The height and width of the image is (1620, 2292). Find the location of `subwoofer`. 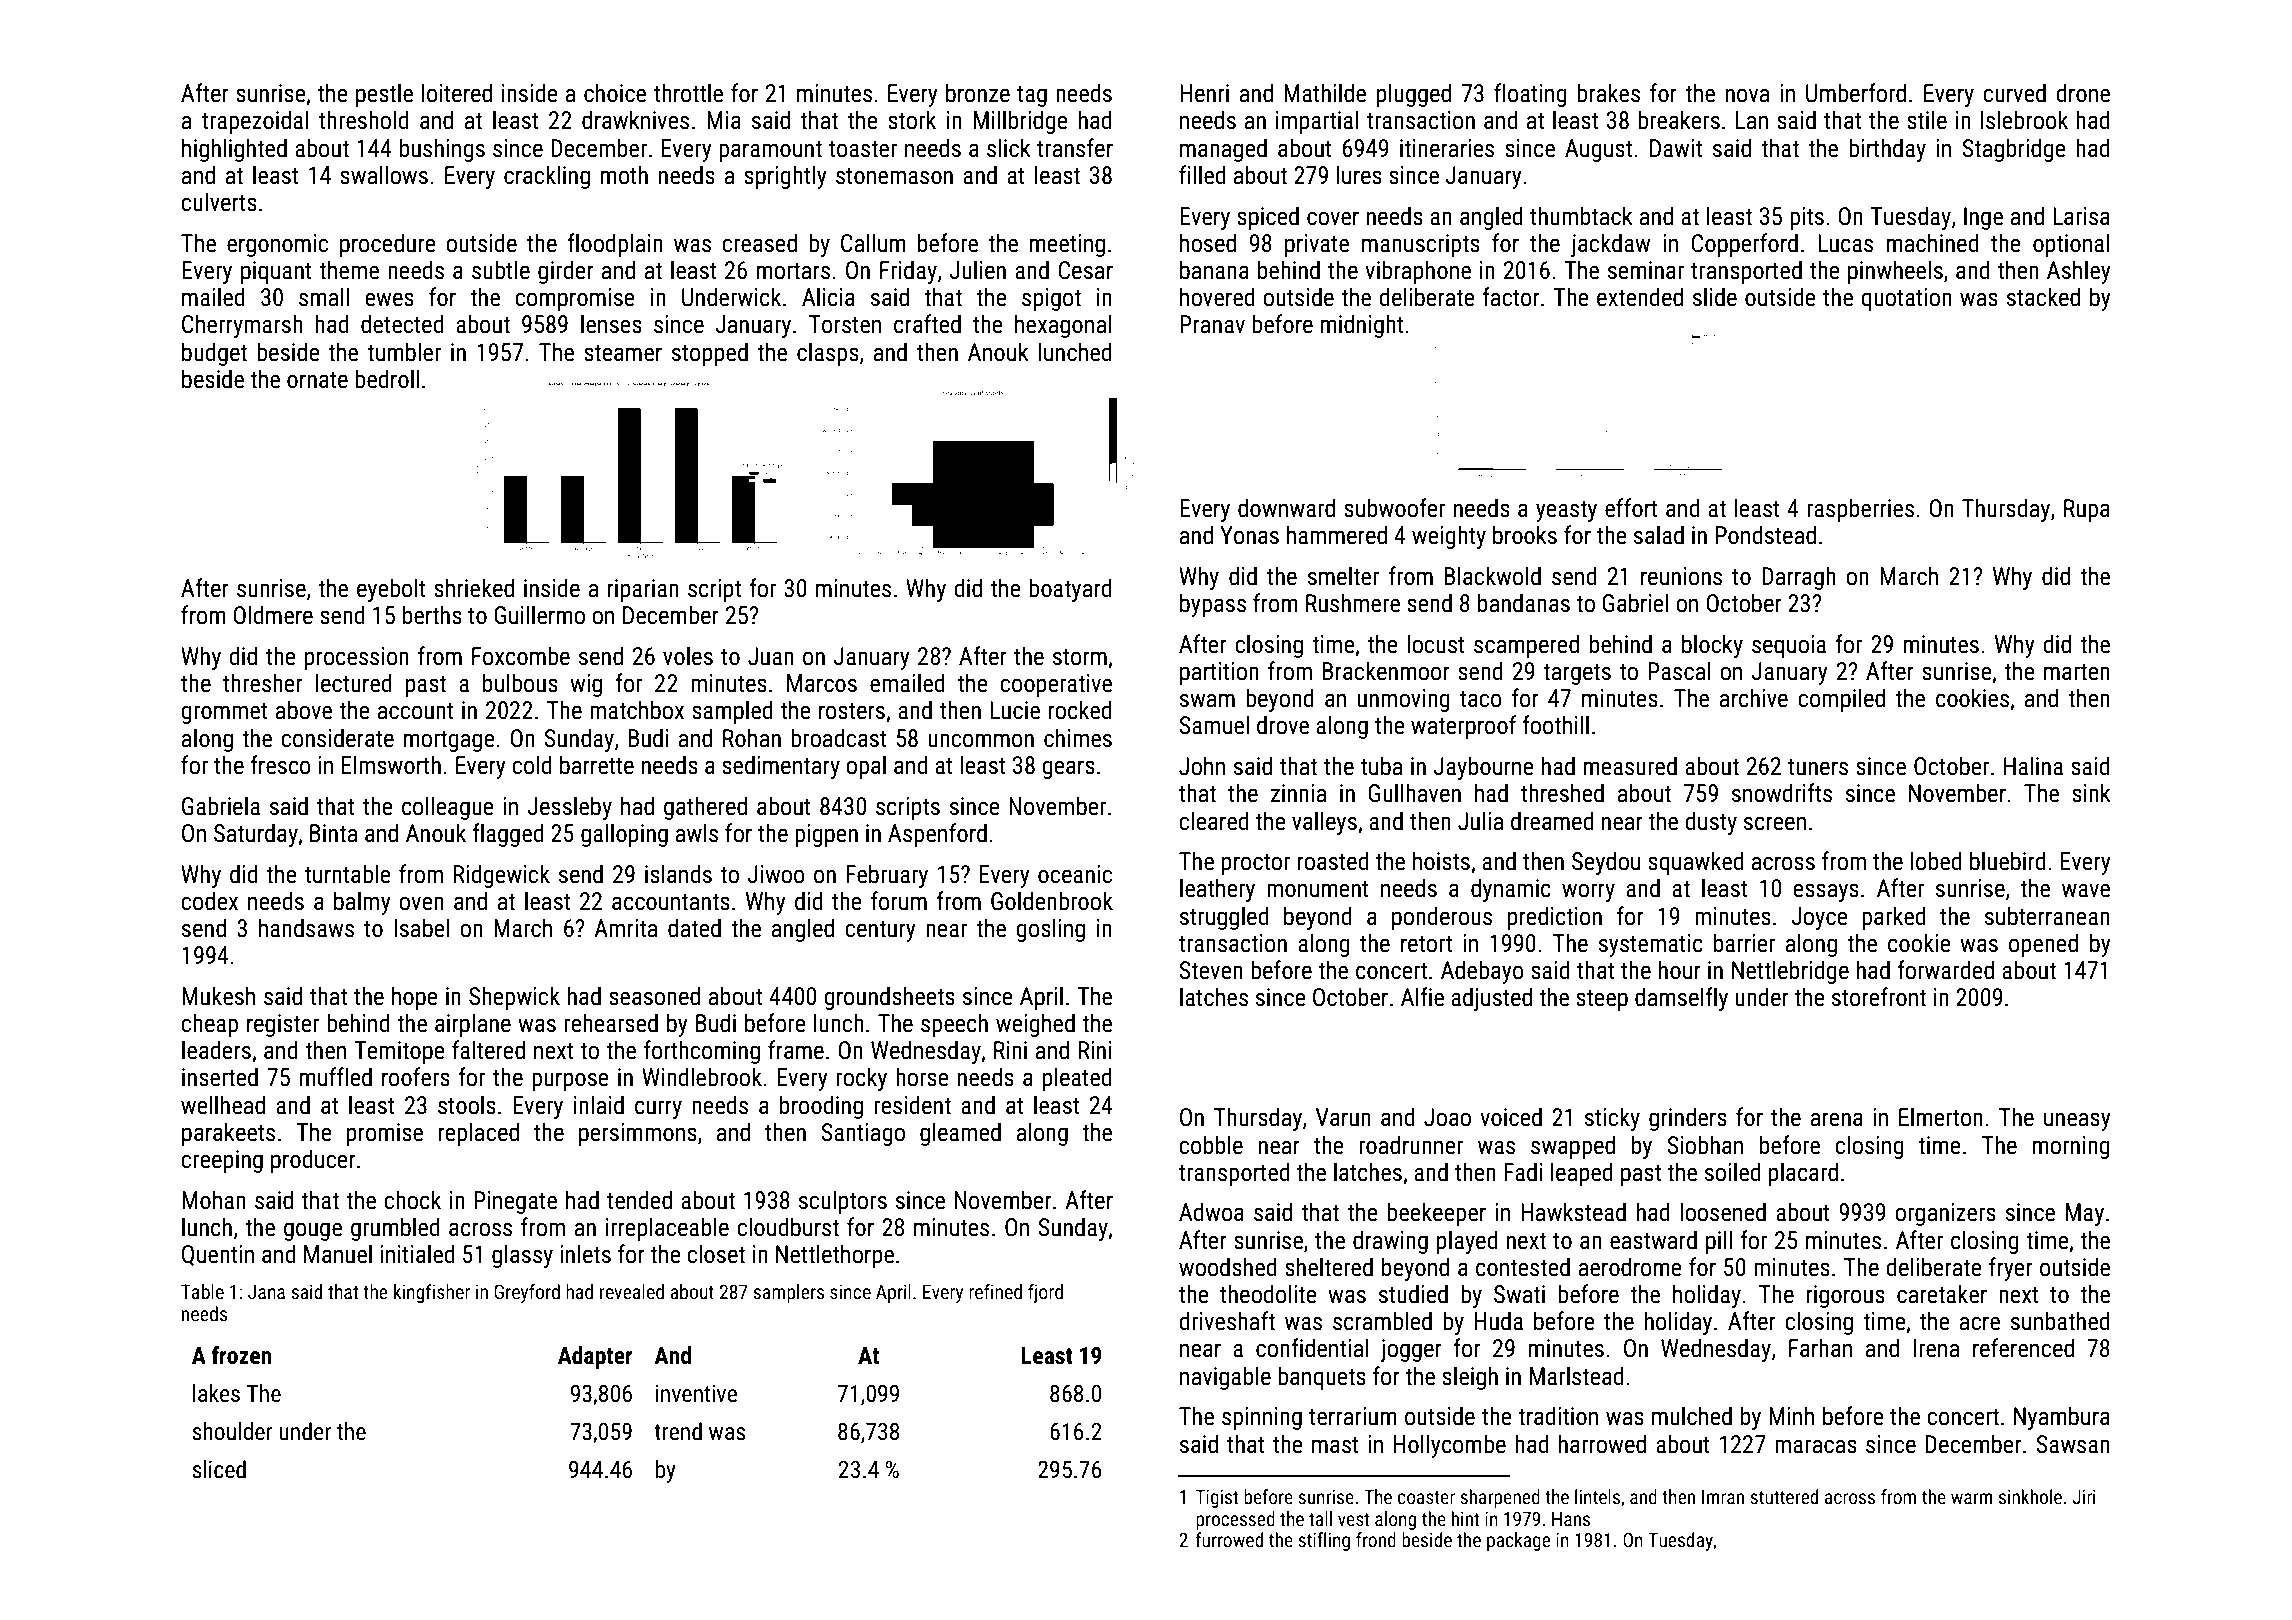

subwoofer is located at coordinates (1394, 508).
